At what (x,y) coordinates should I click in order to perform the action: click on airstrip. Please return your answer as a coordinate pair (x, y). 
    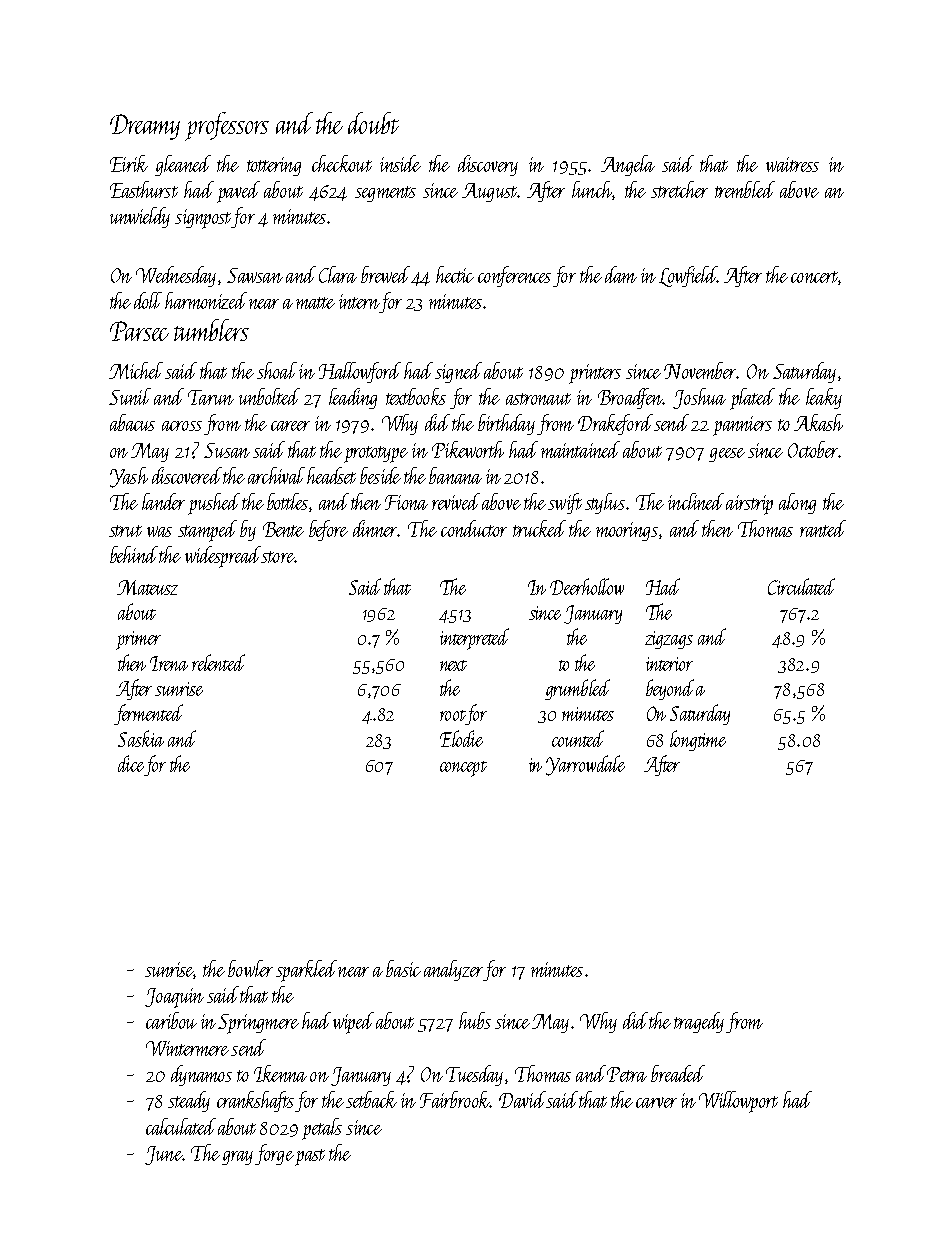
    Looking at the image, I should click on (749, 505).
